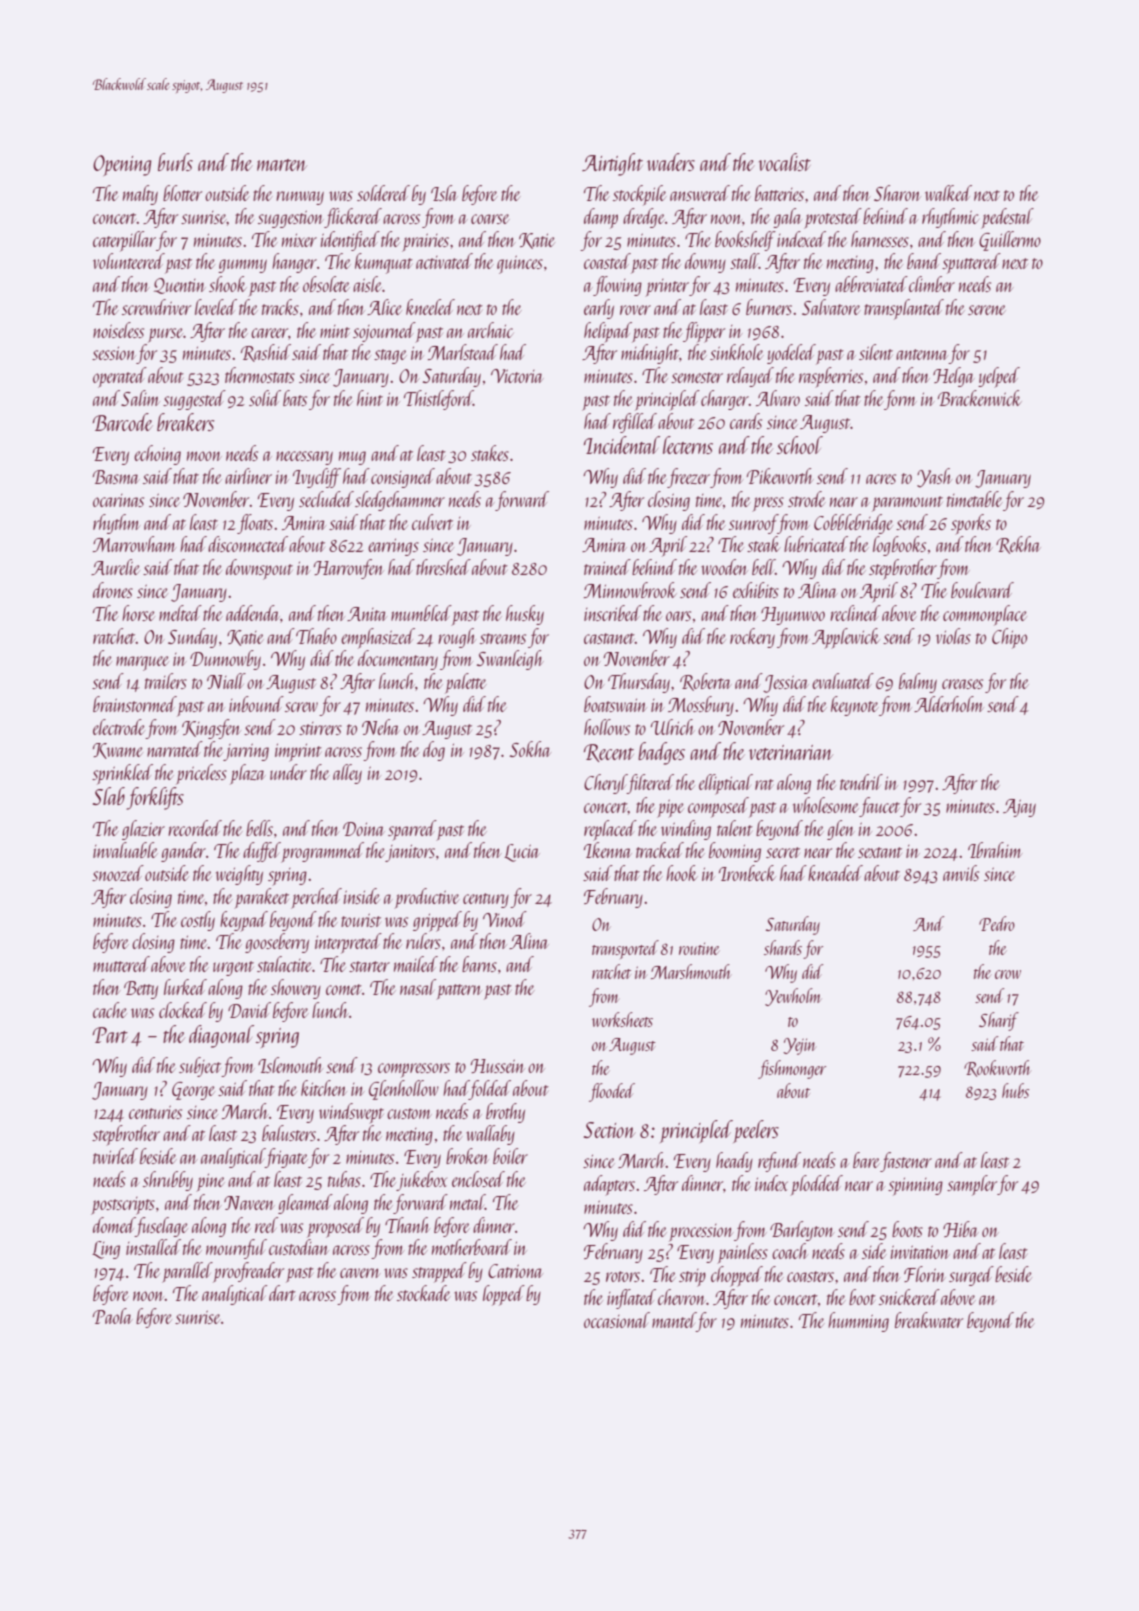 This document has width=1139, height=1611. Describe the element at coordinates (517, 376) in the document. I see `Victoria` at that location.
